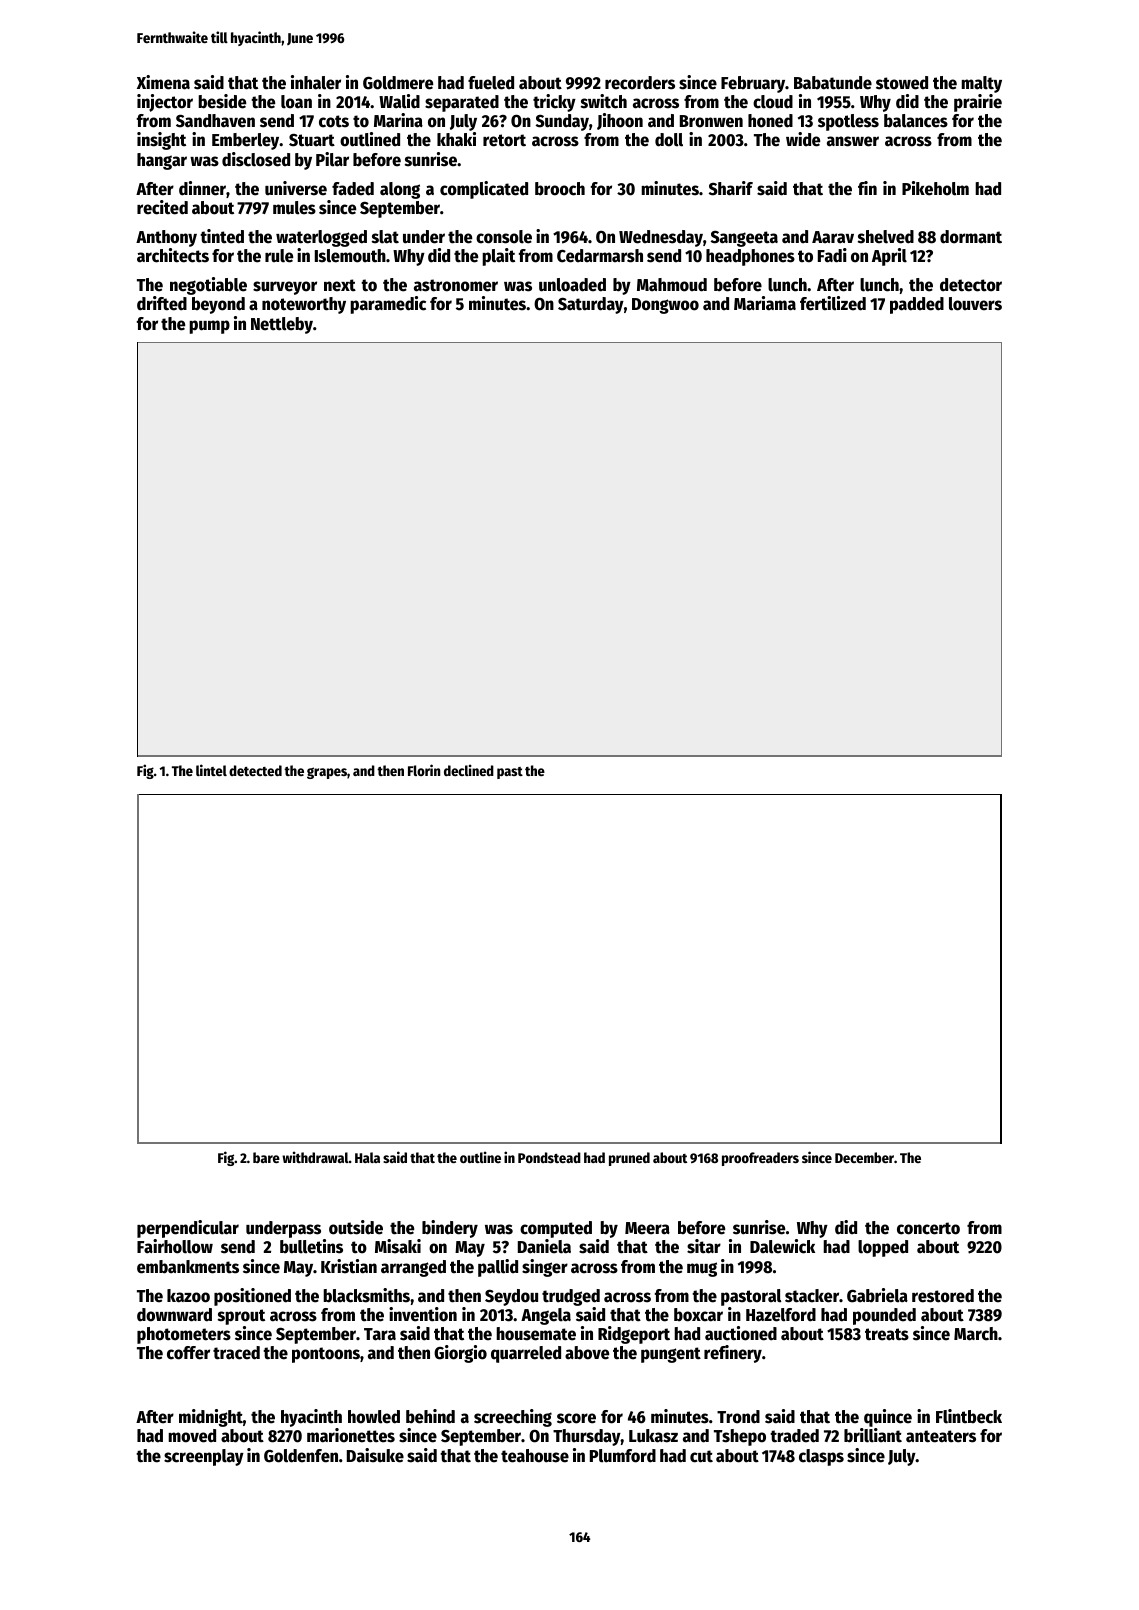  Describe the element at coordinates (623, 1456) in the image. I see `Plumford` at that location.
